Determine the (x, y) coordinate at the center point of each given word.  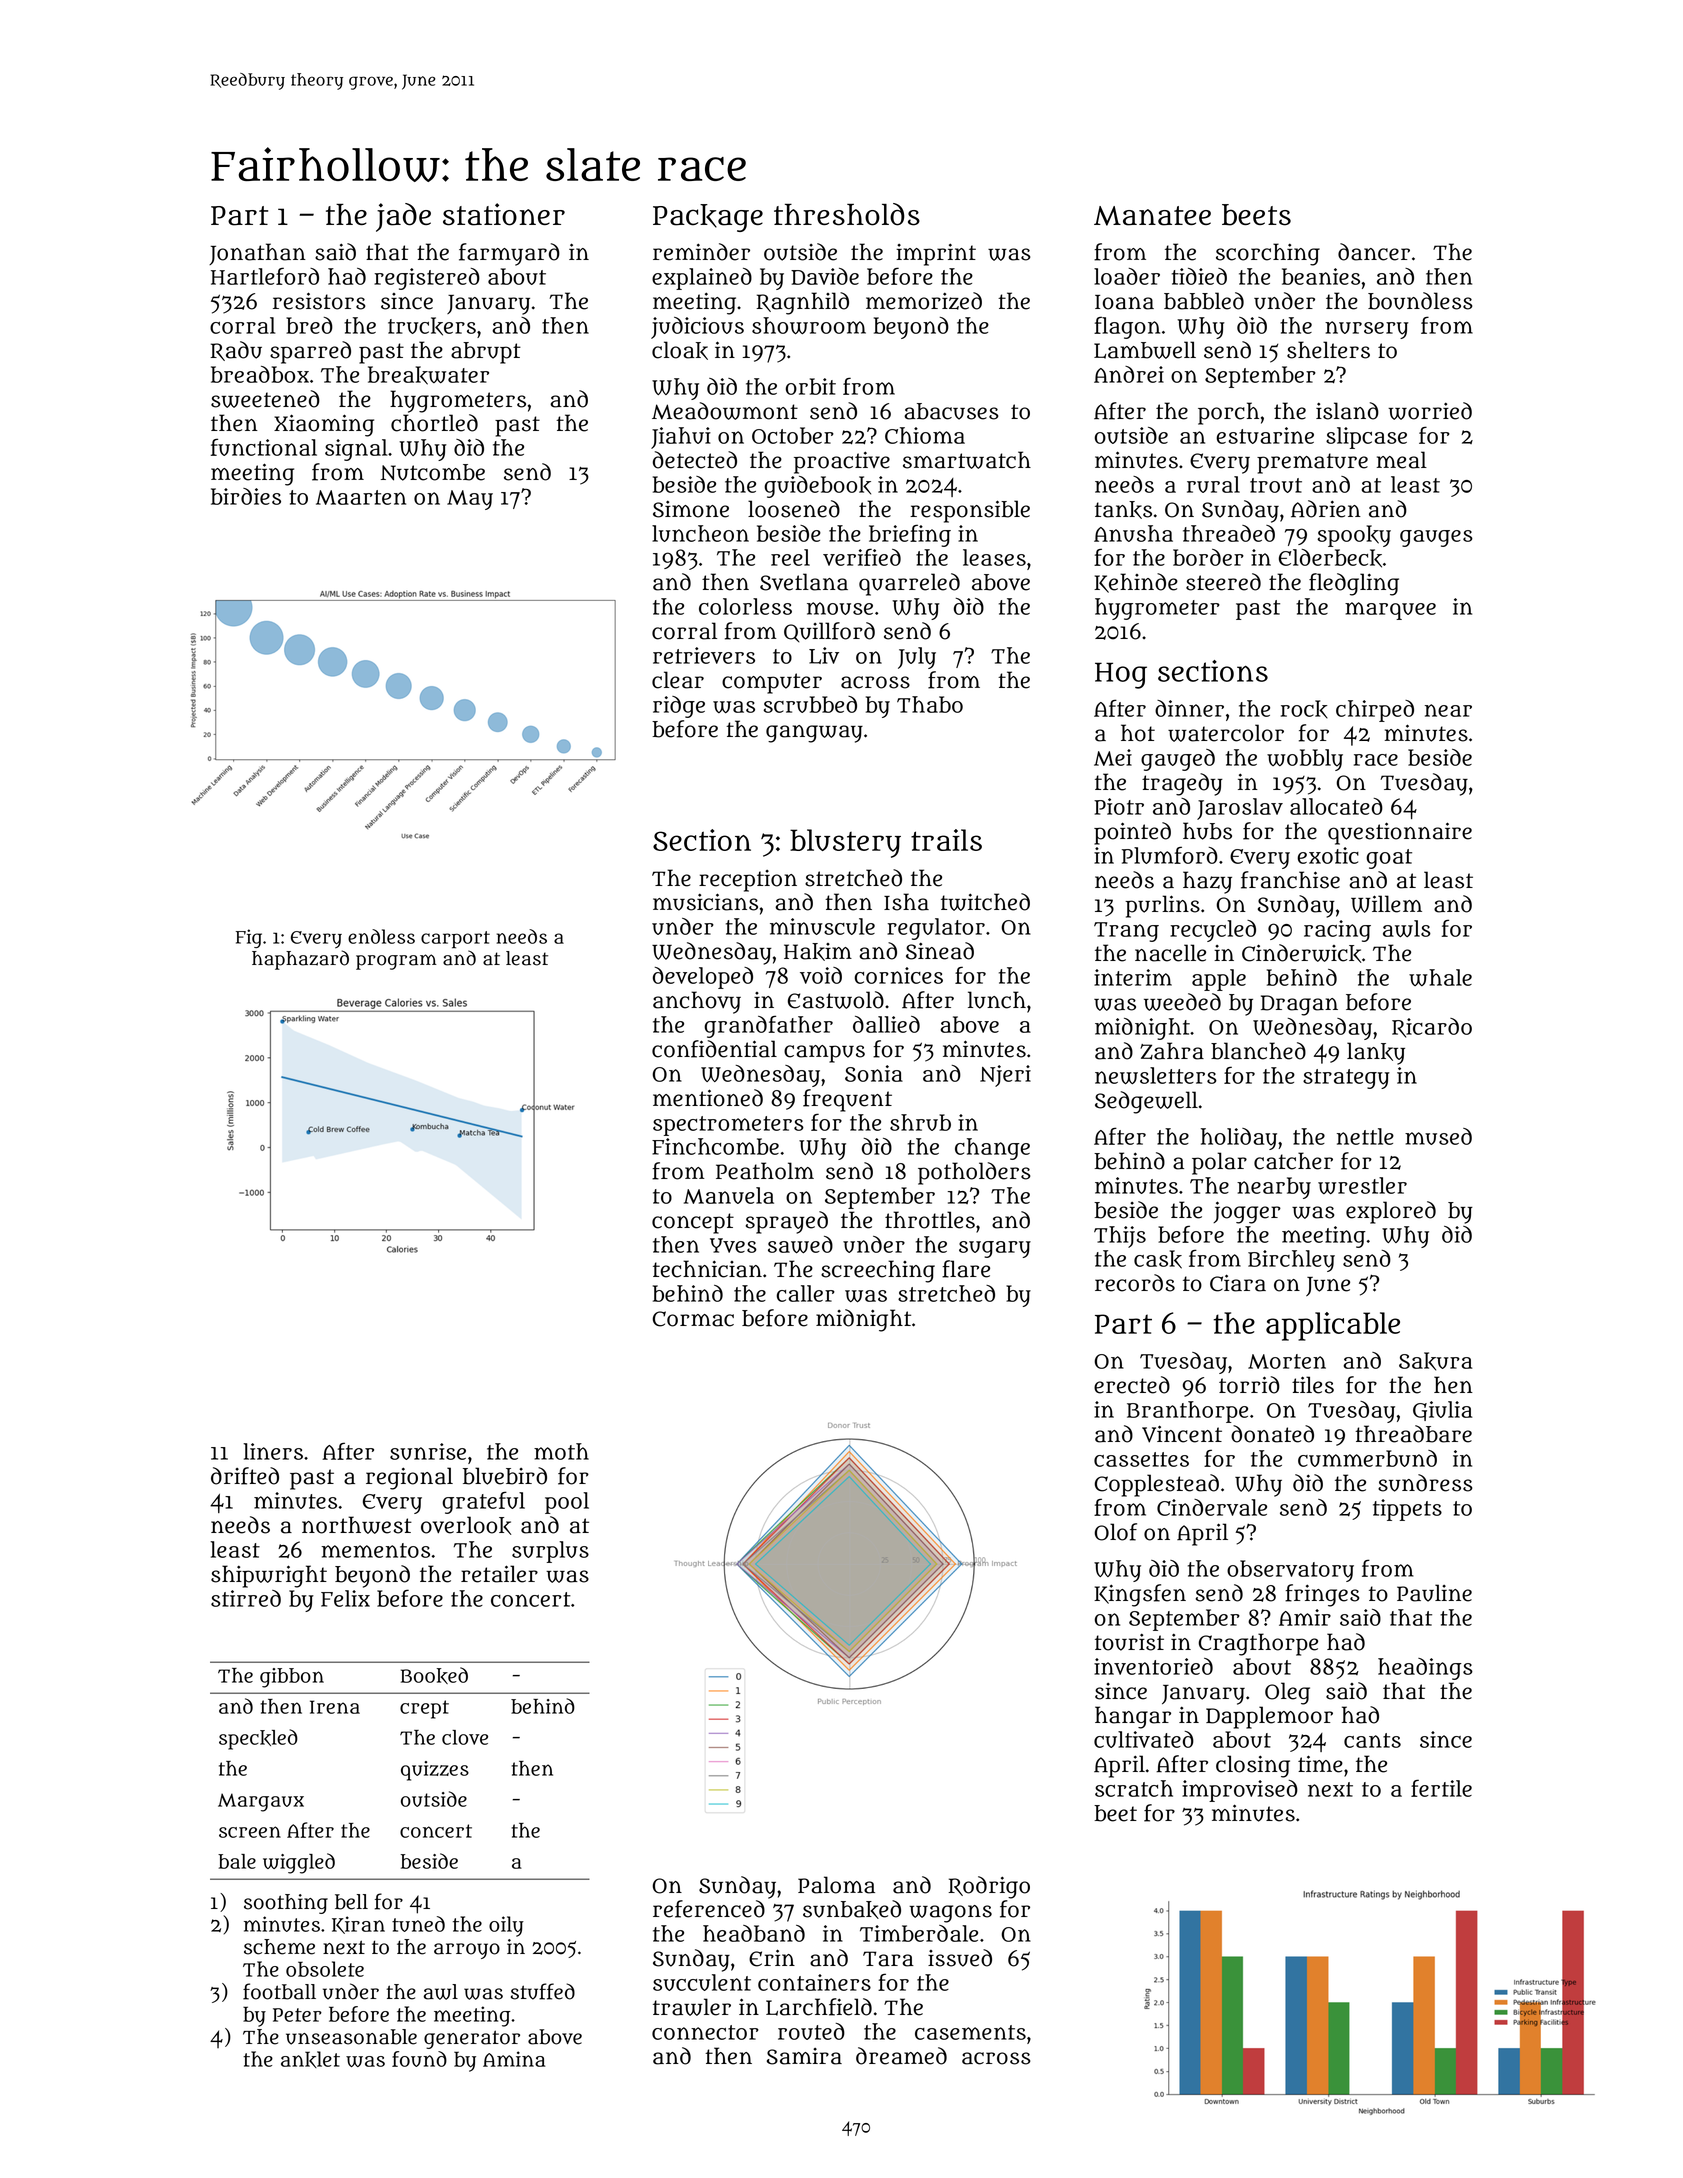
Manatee (1152, 216)
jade (403, 217)
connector (705, 2032)
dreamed (901, 2056)
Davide (825, 276)
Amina (514, 2059)
